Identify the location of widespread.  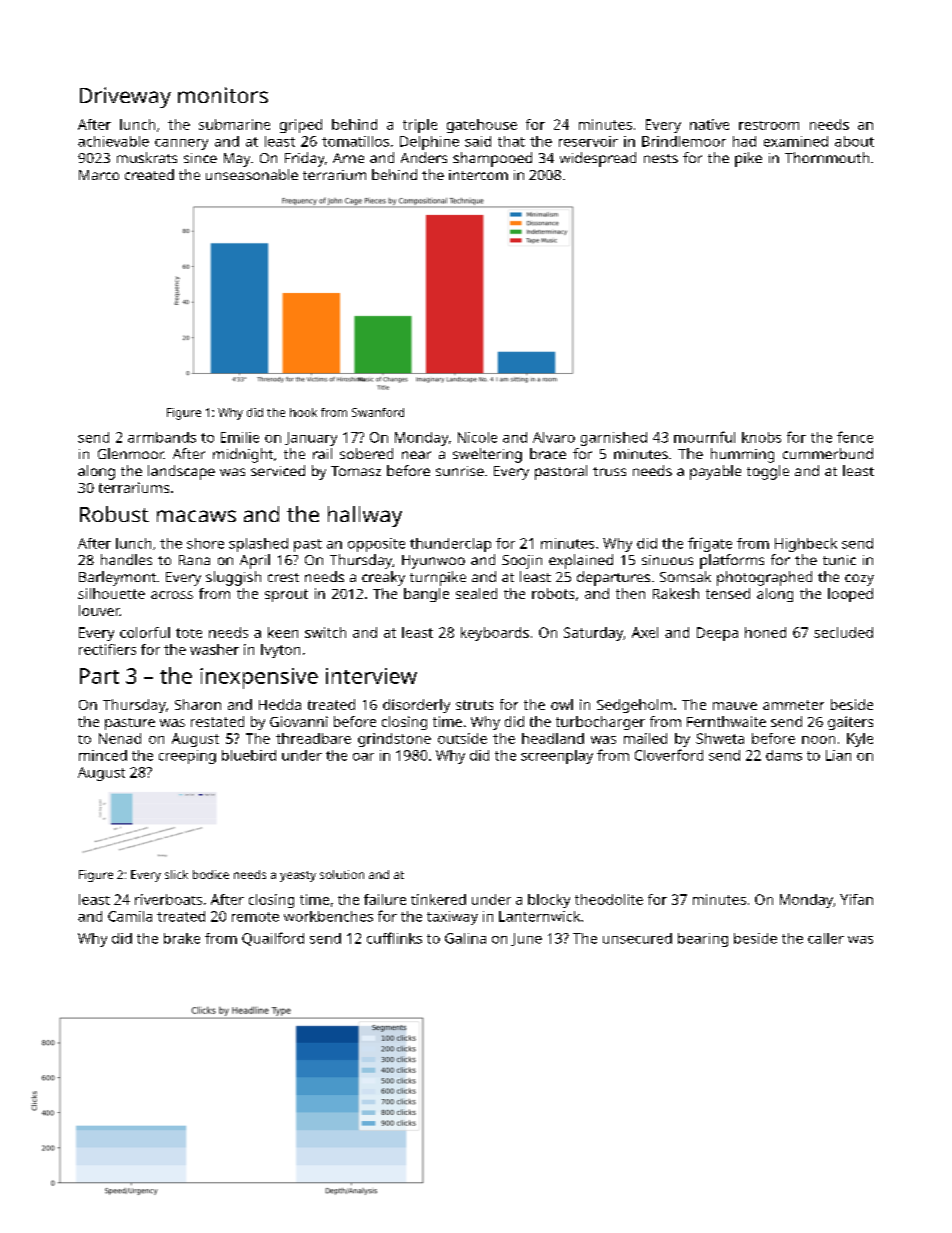
(598, 159).
